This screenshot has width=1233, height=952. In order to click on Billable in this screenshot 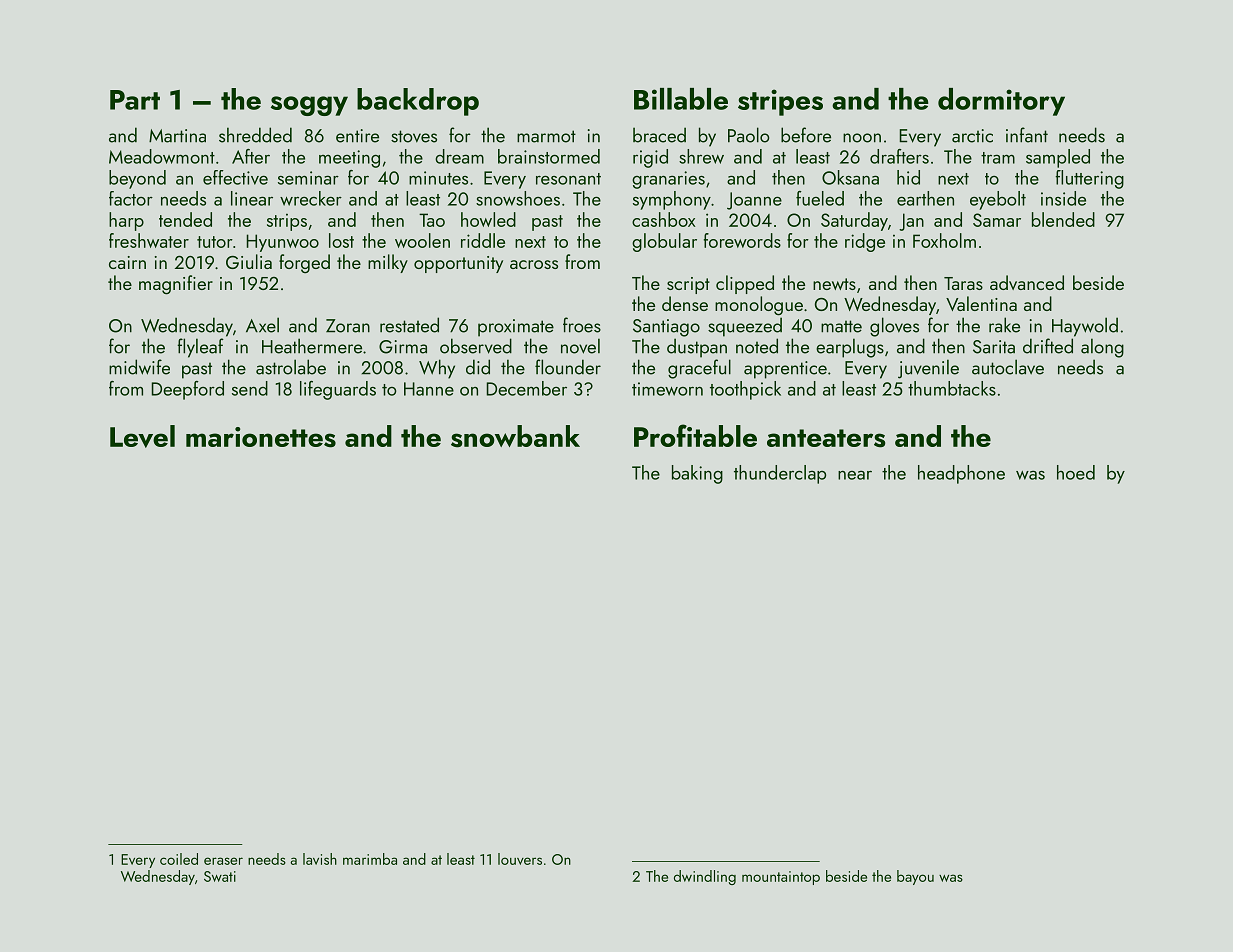, I will do `click(681, 99)`.
